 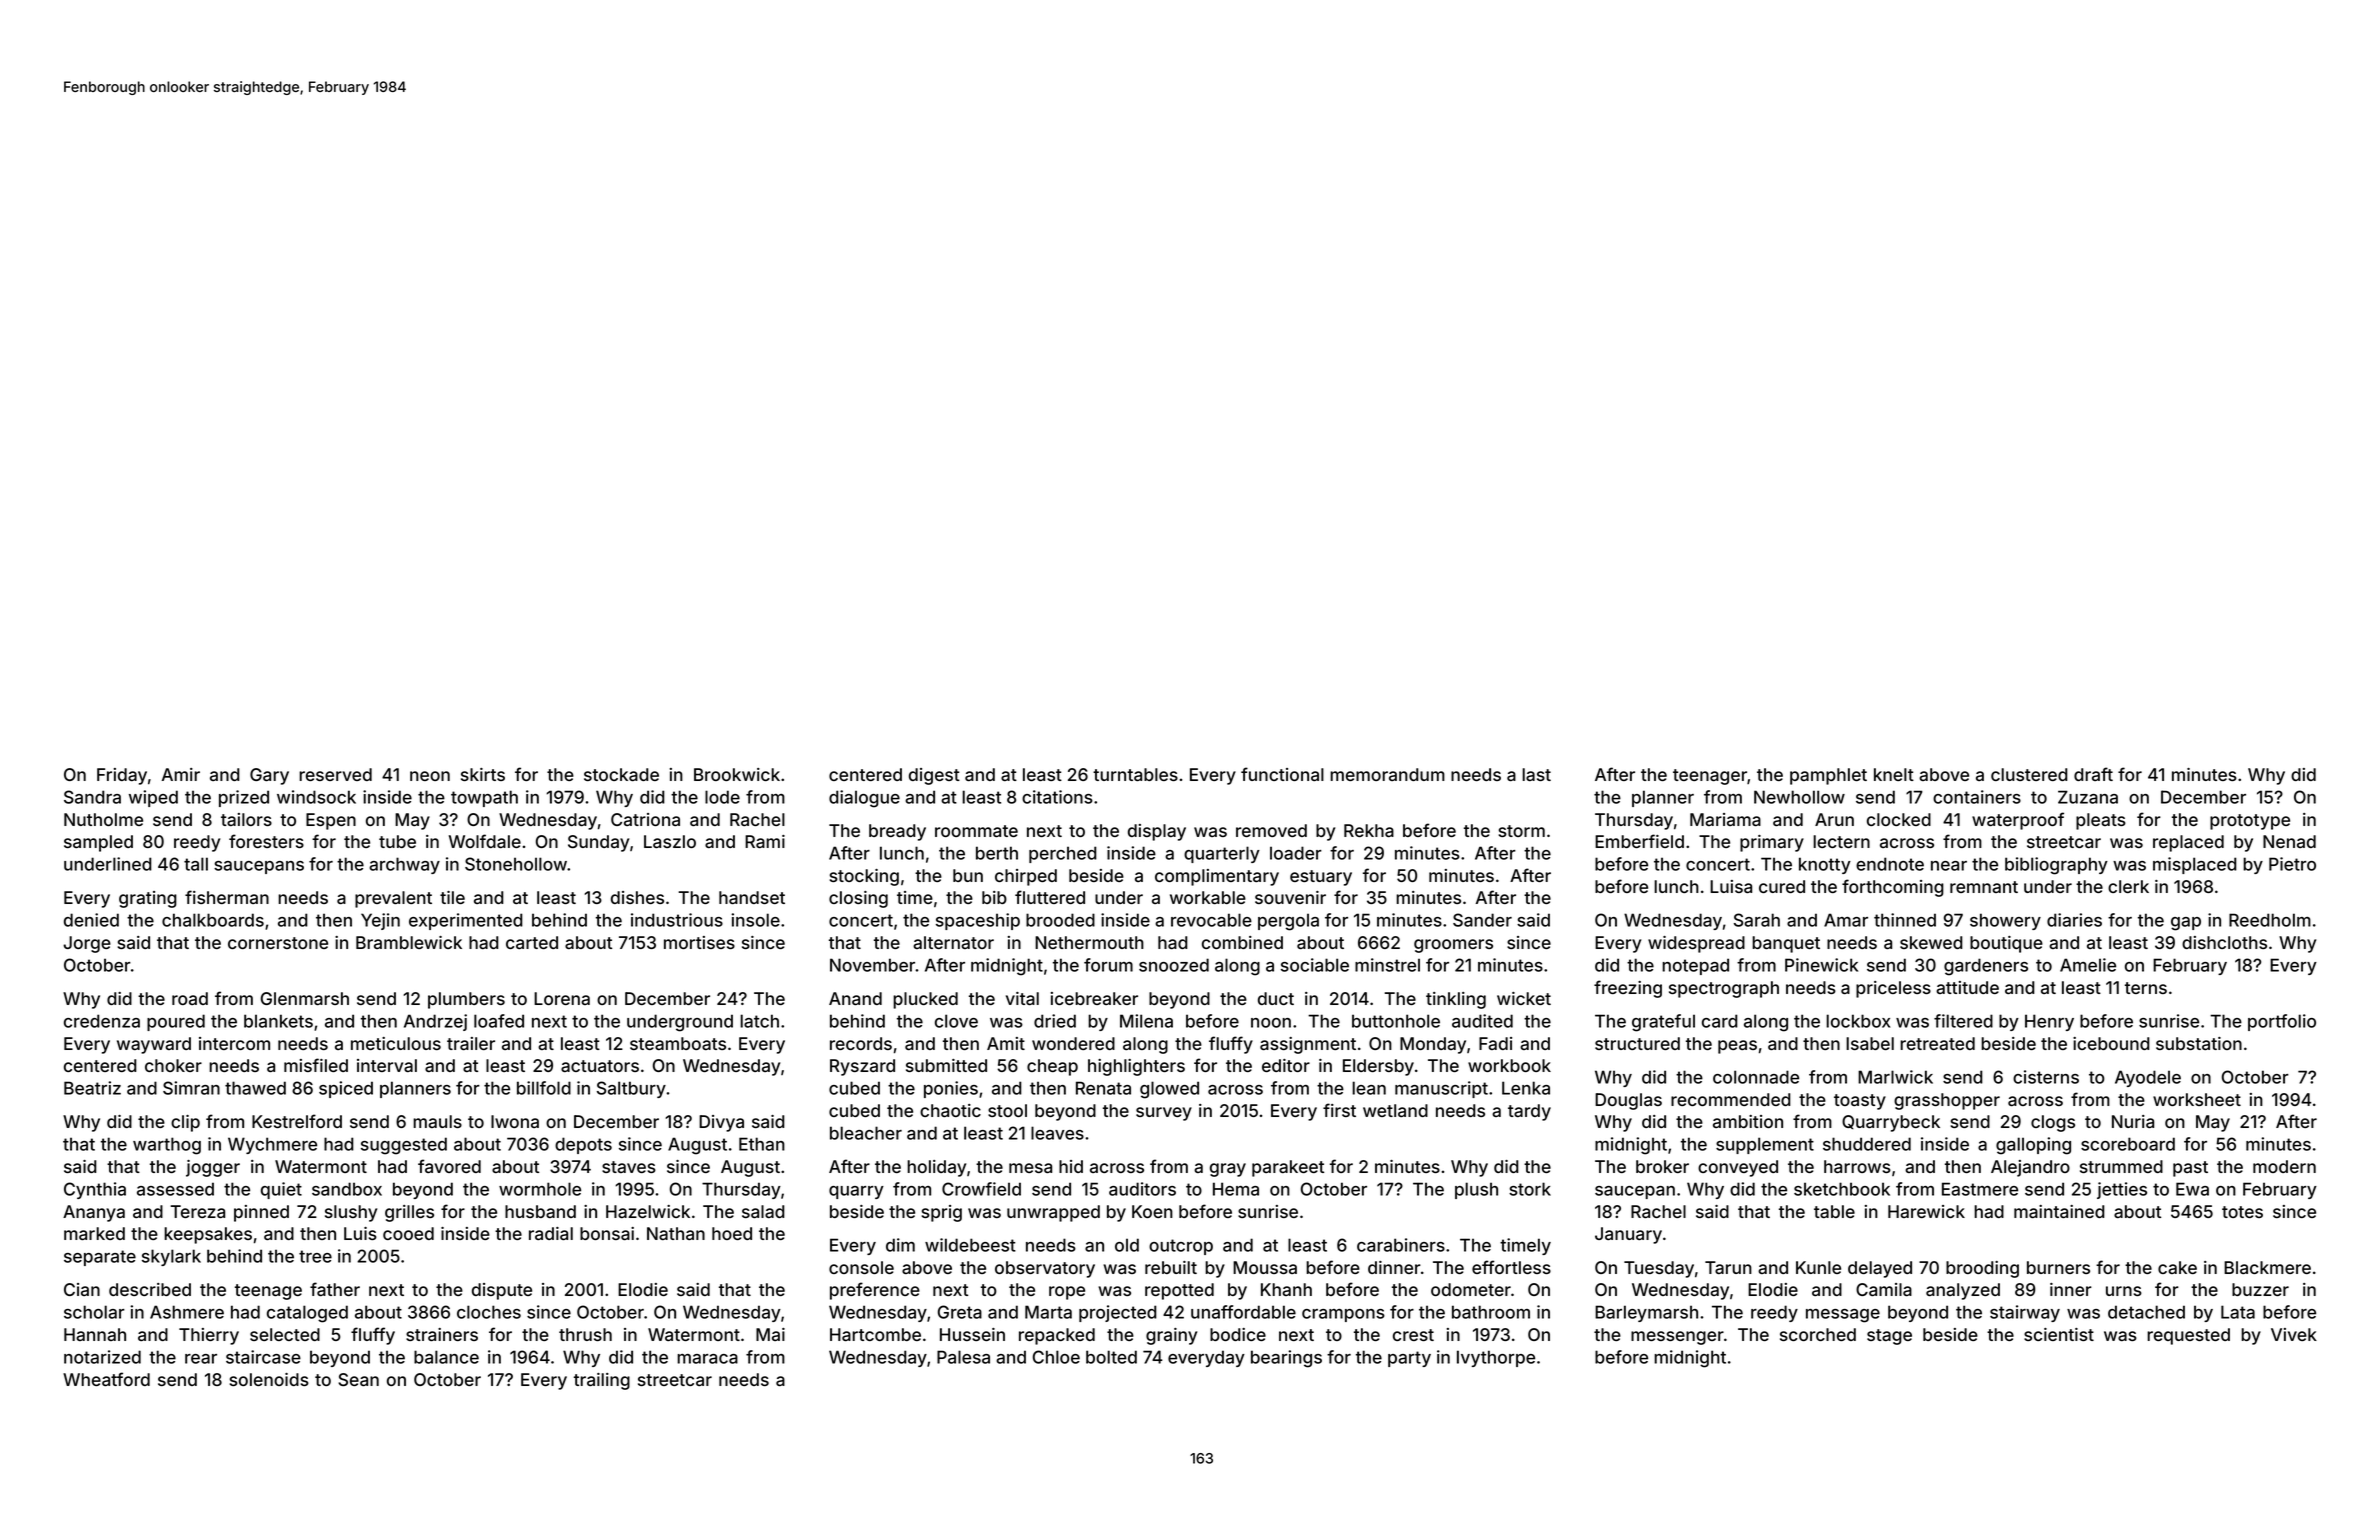 I want to click on cooed, so click(x=408, y=1233).
